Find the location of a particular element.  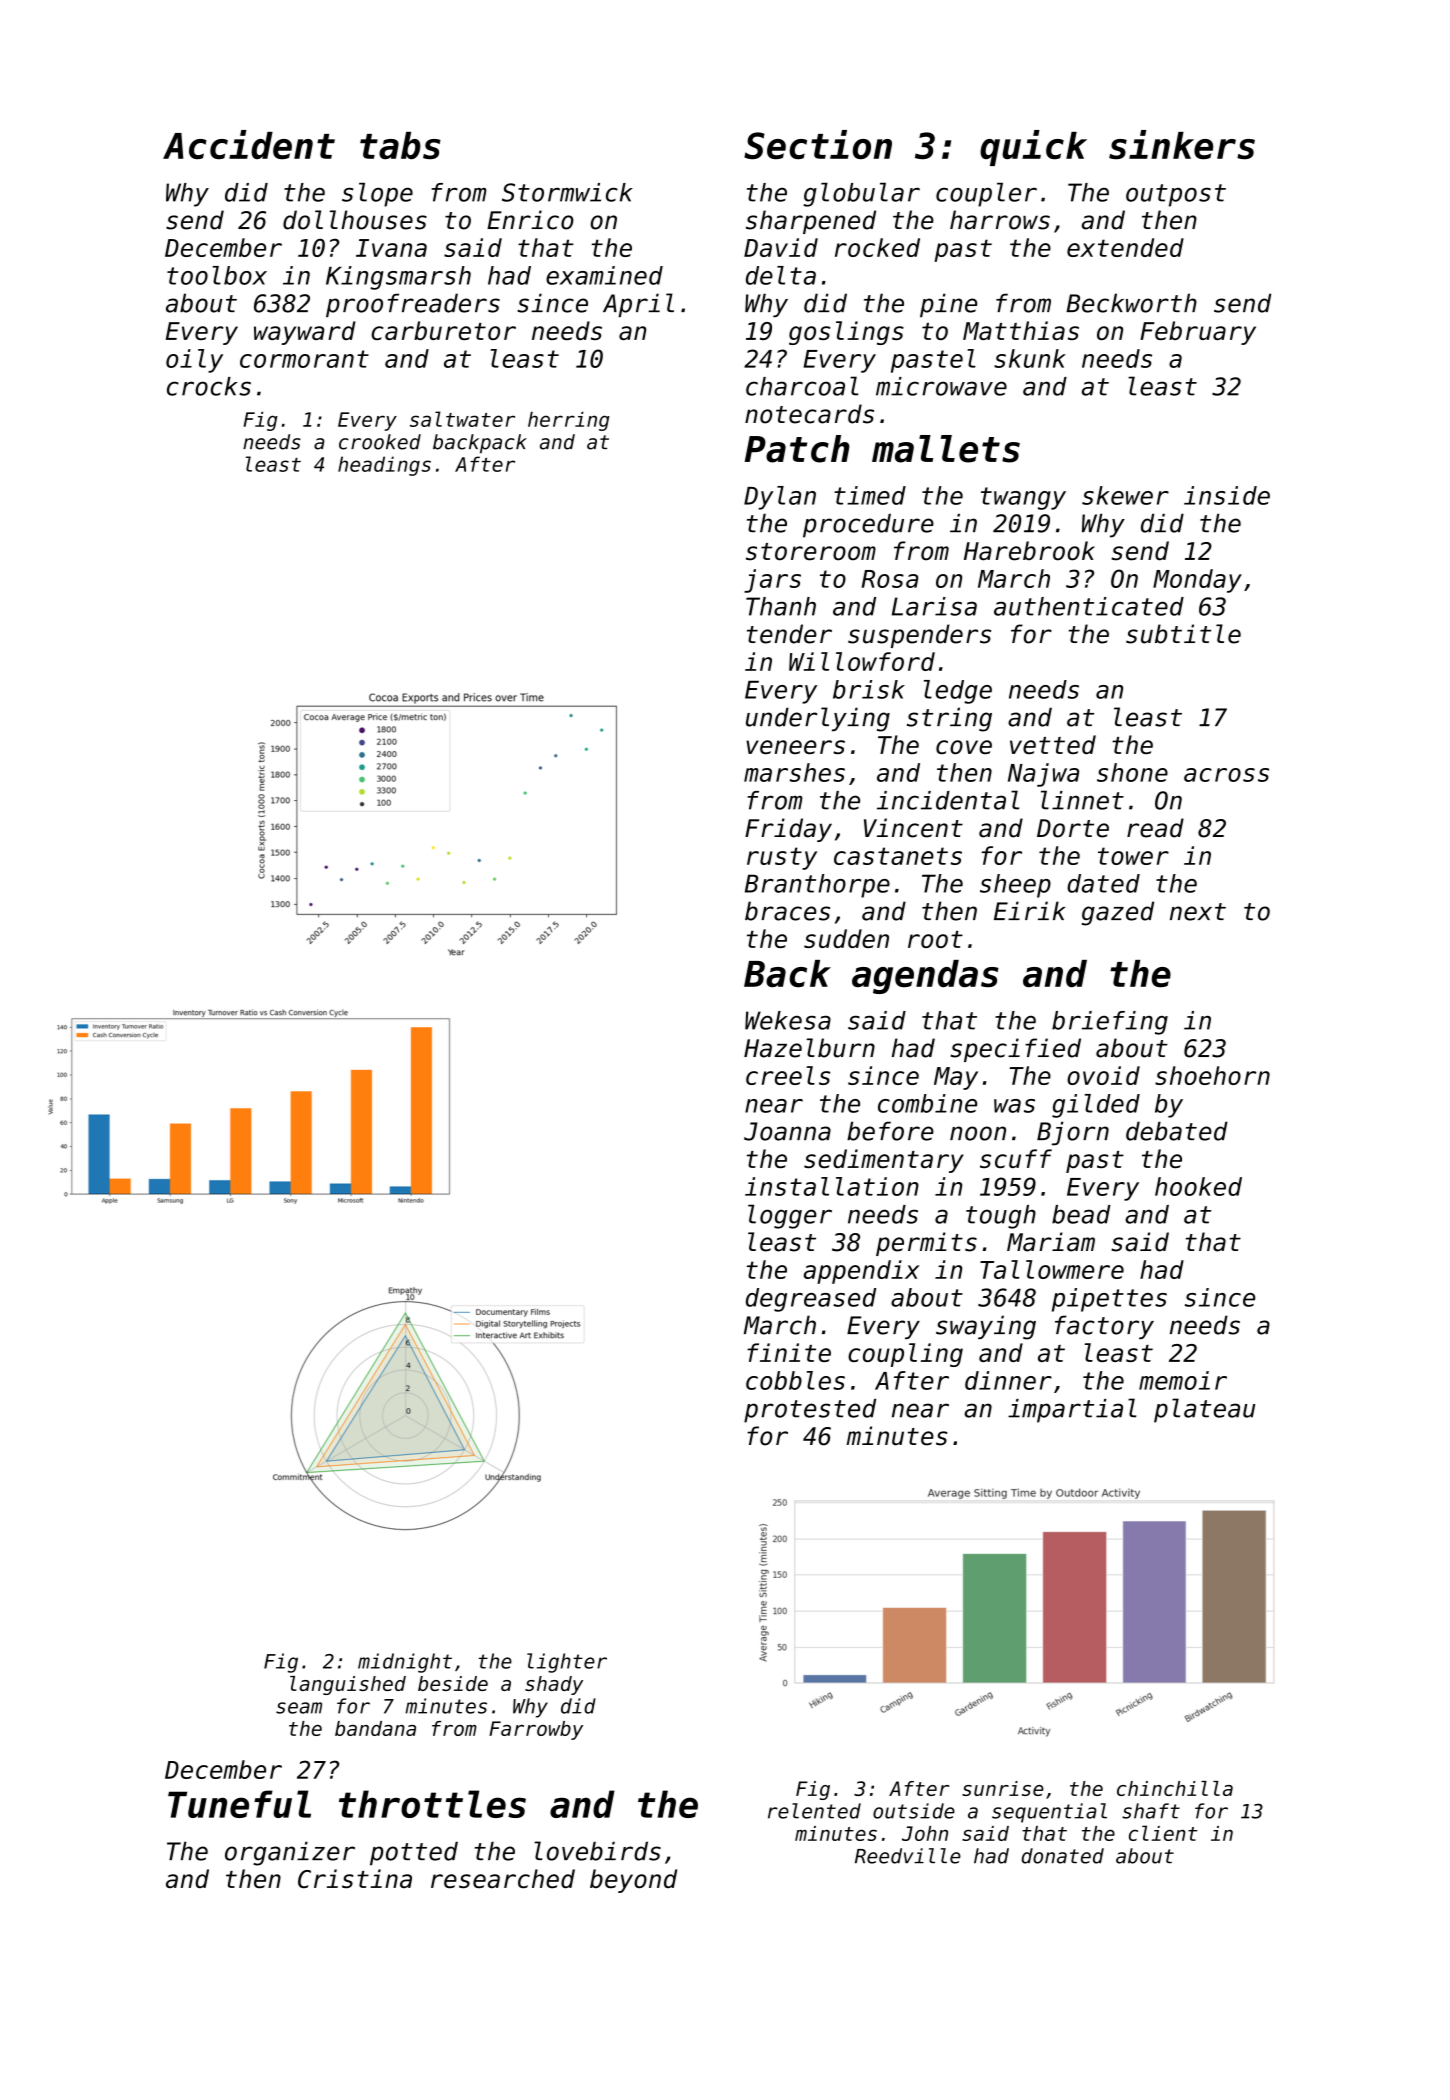

midnight is located at coordinates (405, 1663).
